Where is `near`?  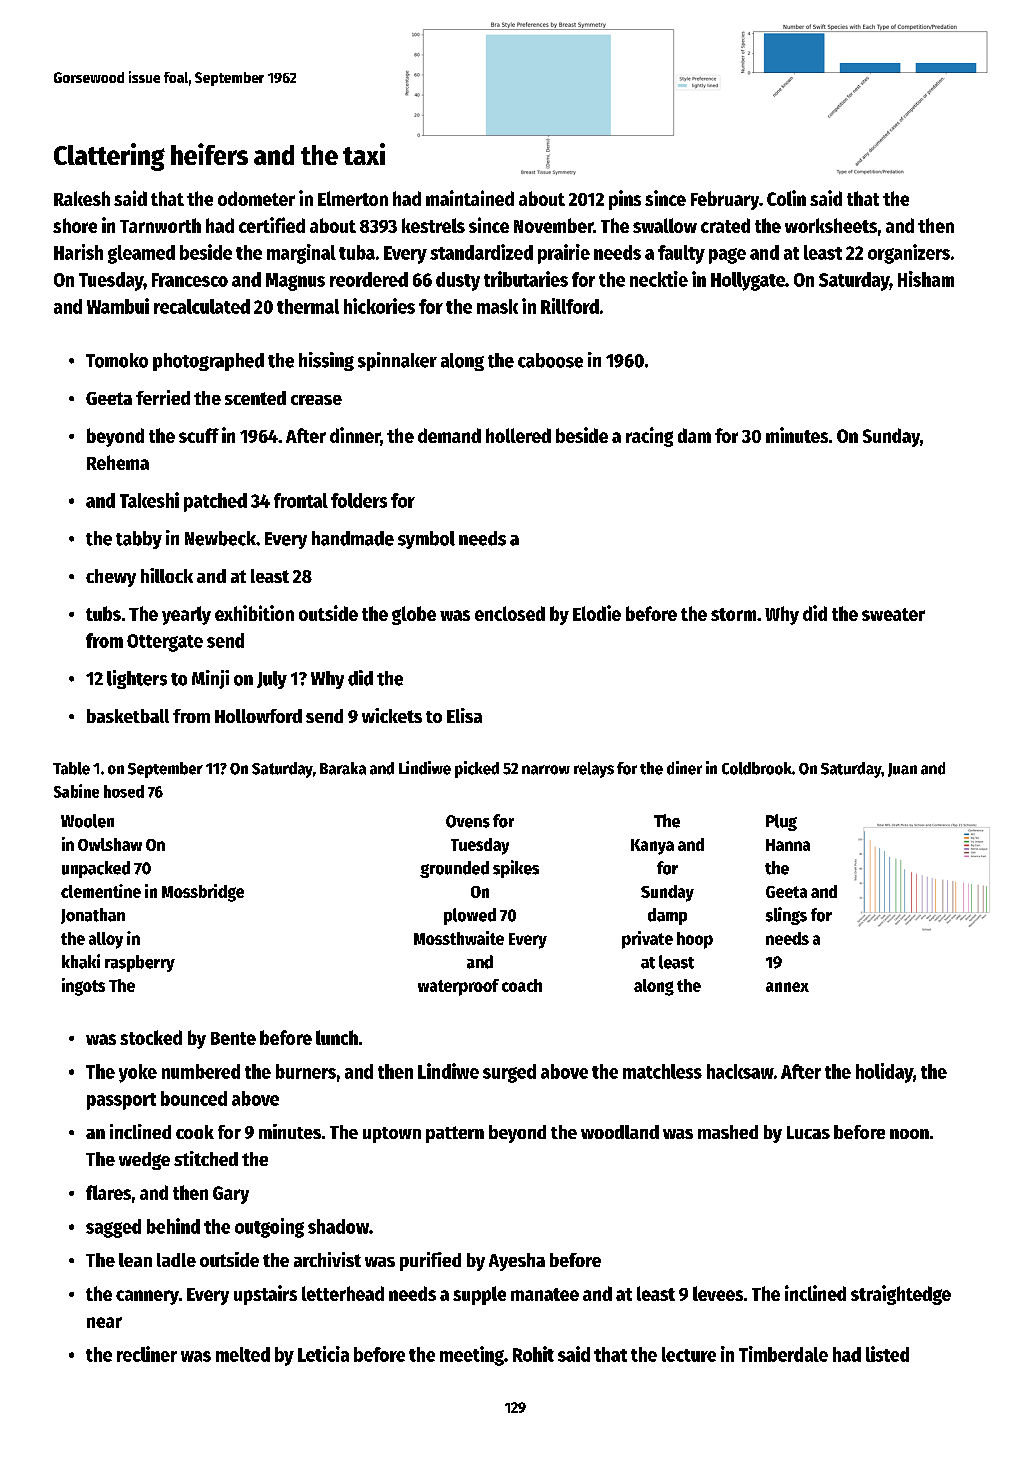
near is located at coordinates (104, 1322).
